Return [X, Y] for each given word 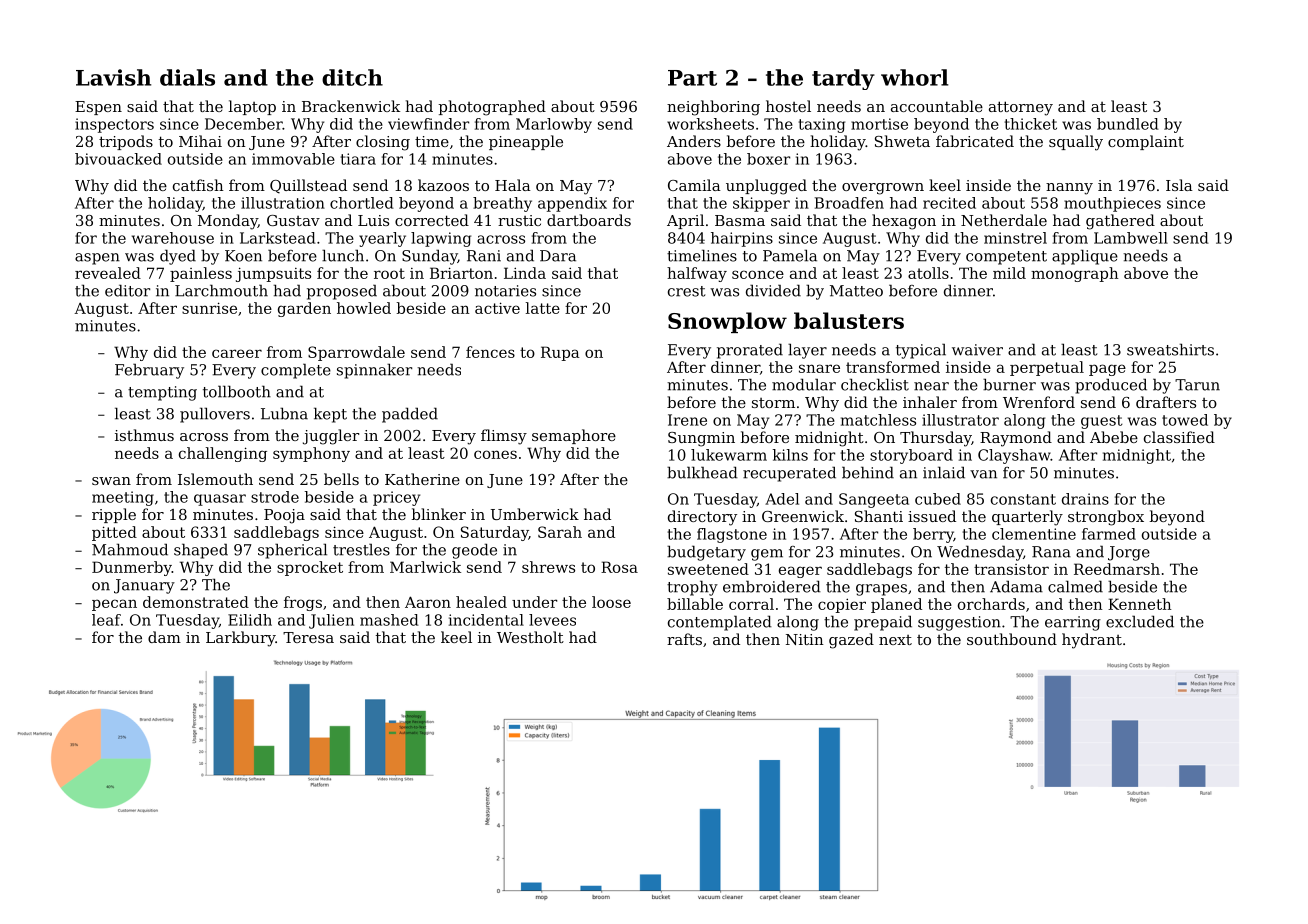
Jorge [1129, 553]
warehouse [173, 238]
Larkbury [241, 639]
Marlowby [554, 125]
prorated [750, 351]
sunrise [209, 308]
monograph [1074, 274]
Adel [782, 499]
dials [187, 77]
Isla [1179, 185]
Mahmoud [130, 549]
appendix [572, 204]
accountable [937, 106]
